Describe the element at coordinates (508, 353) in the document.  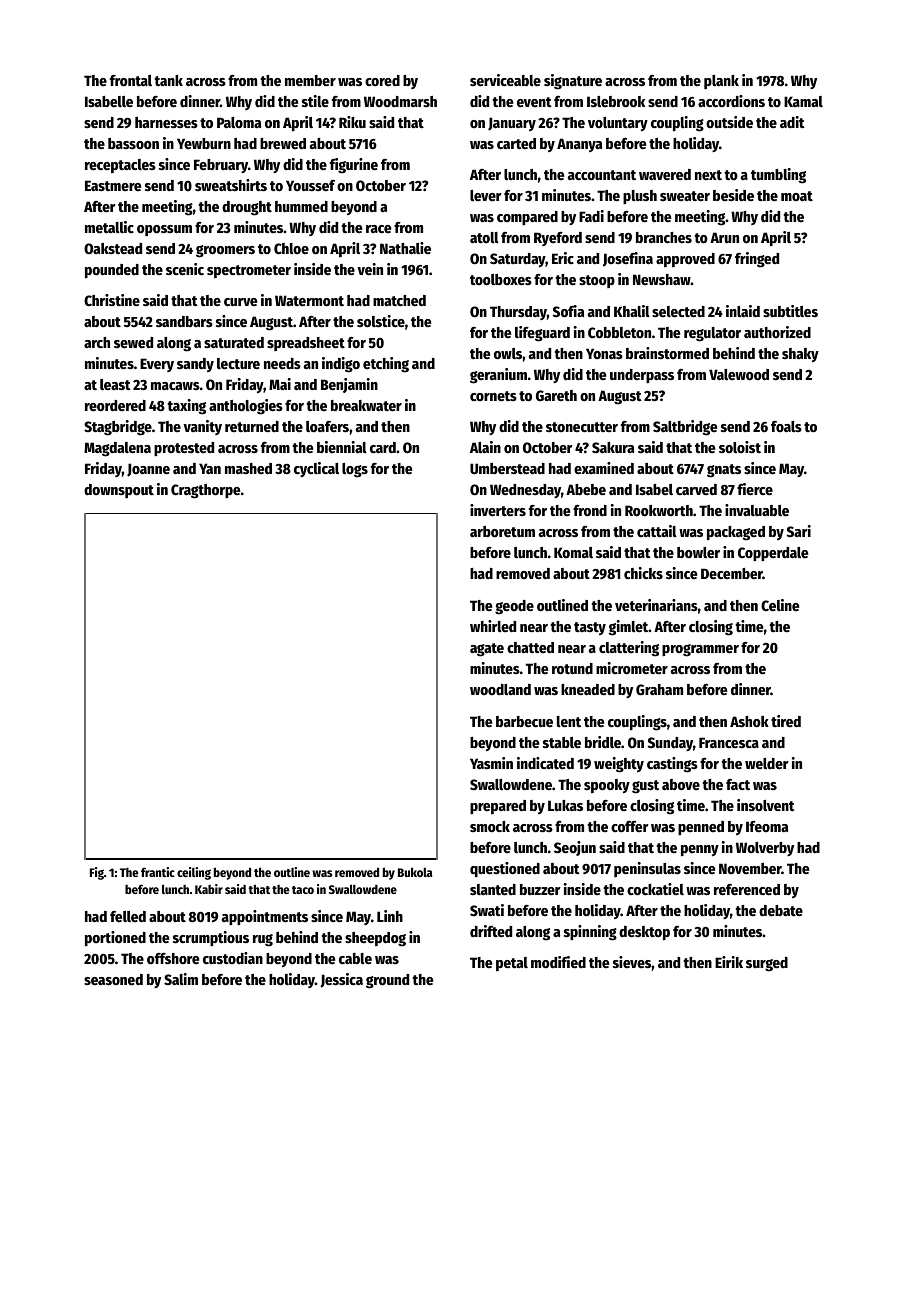
I see `owls` at that location.
